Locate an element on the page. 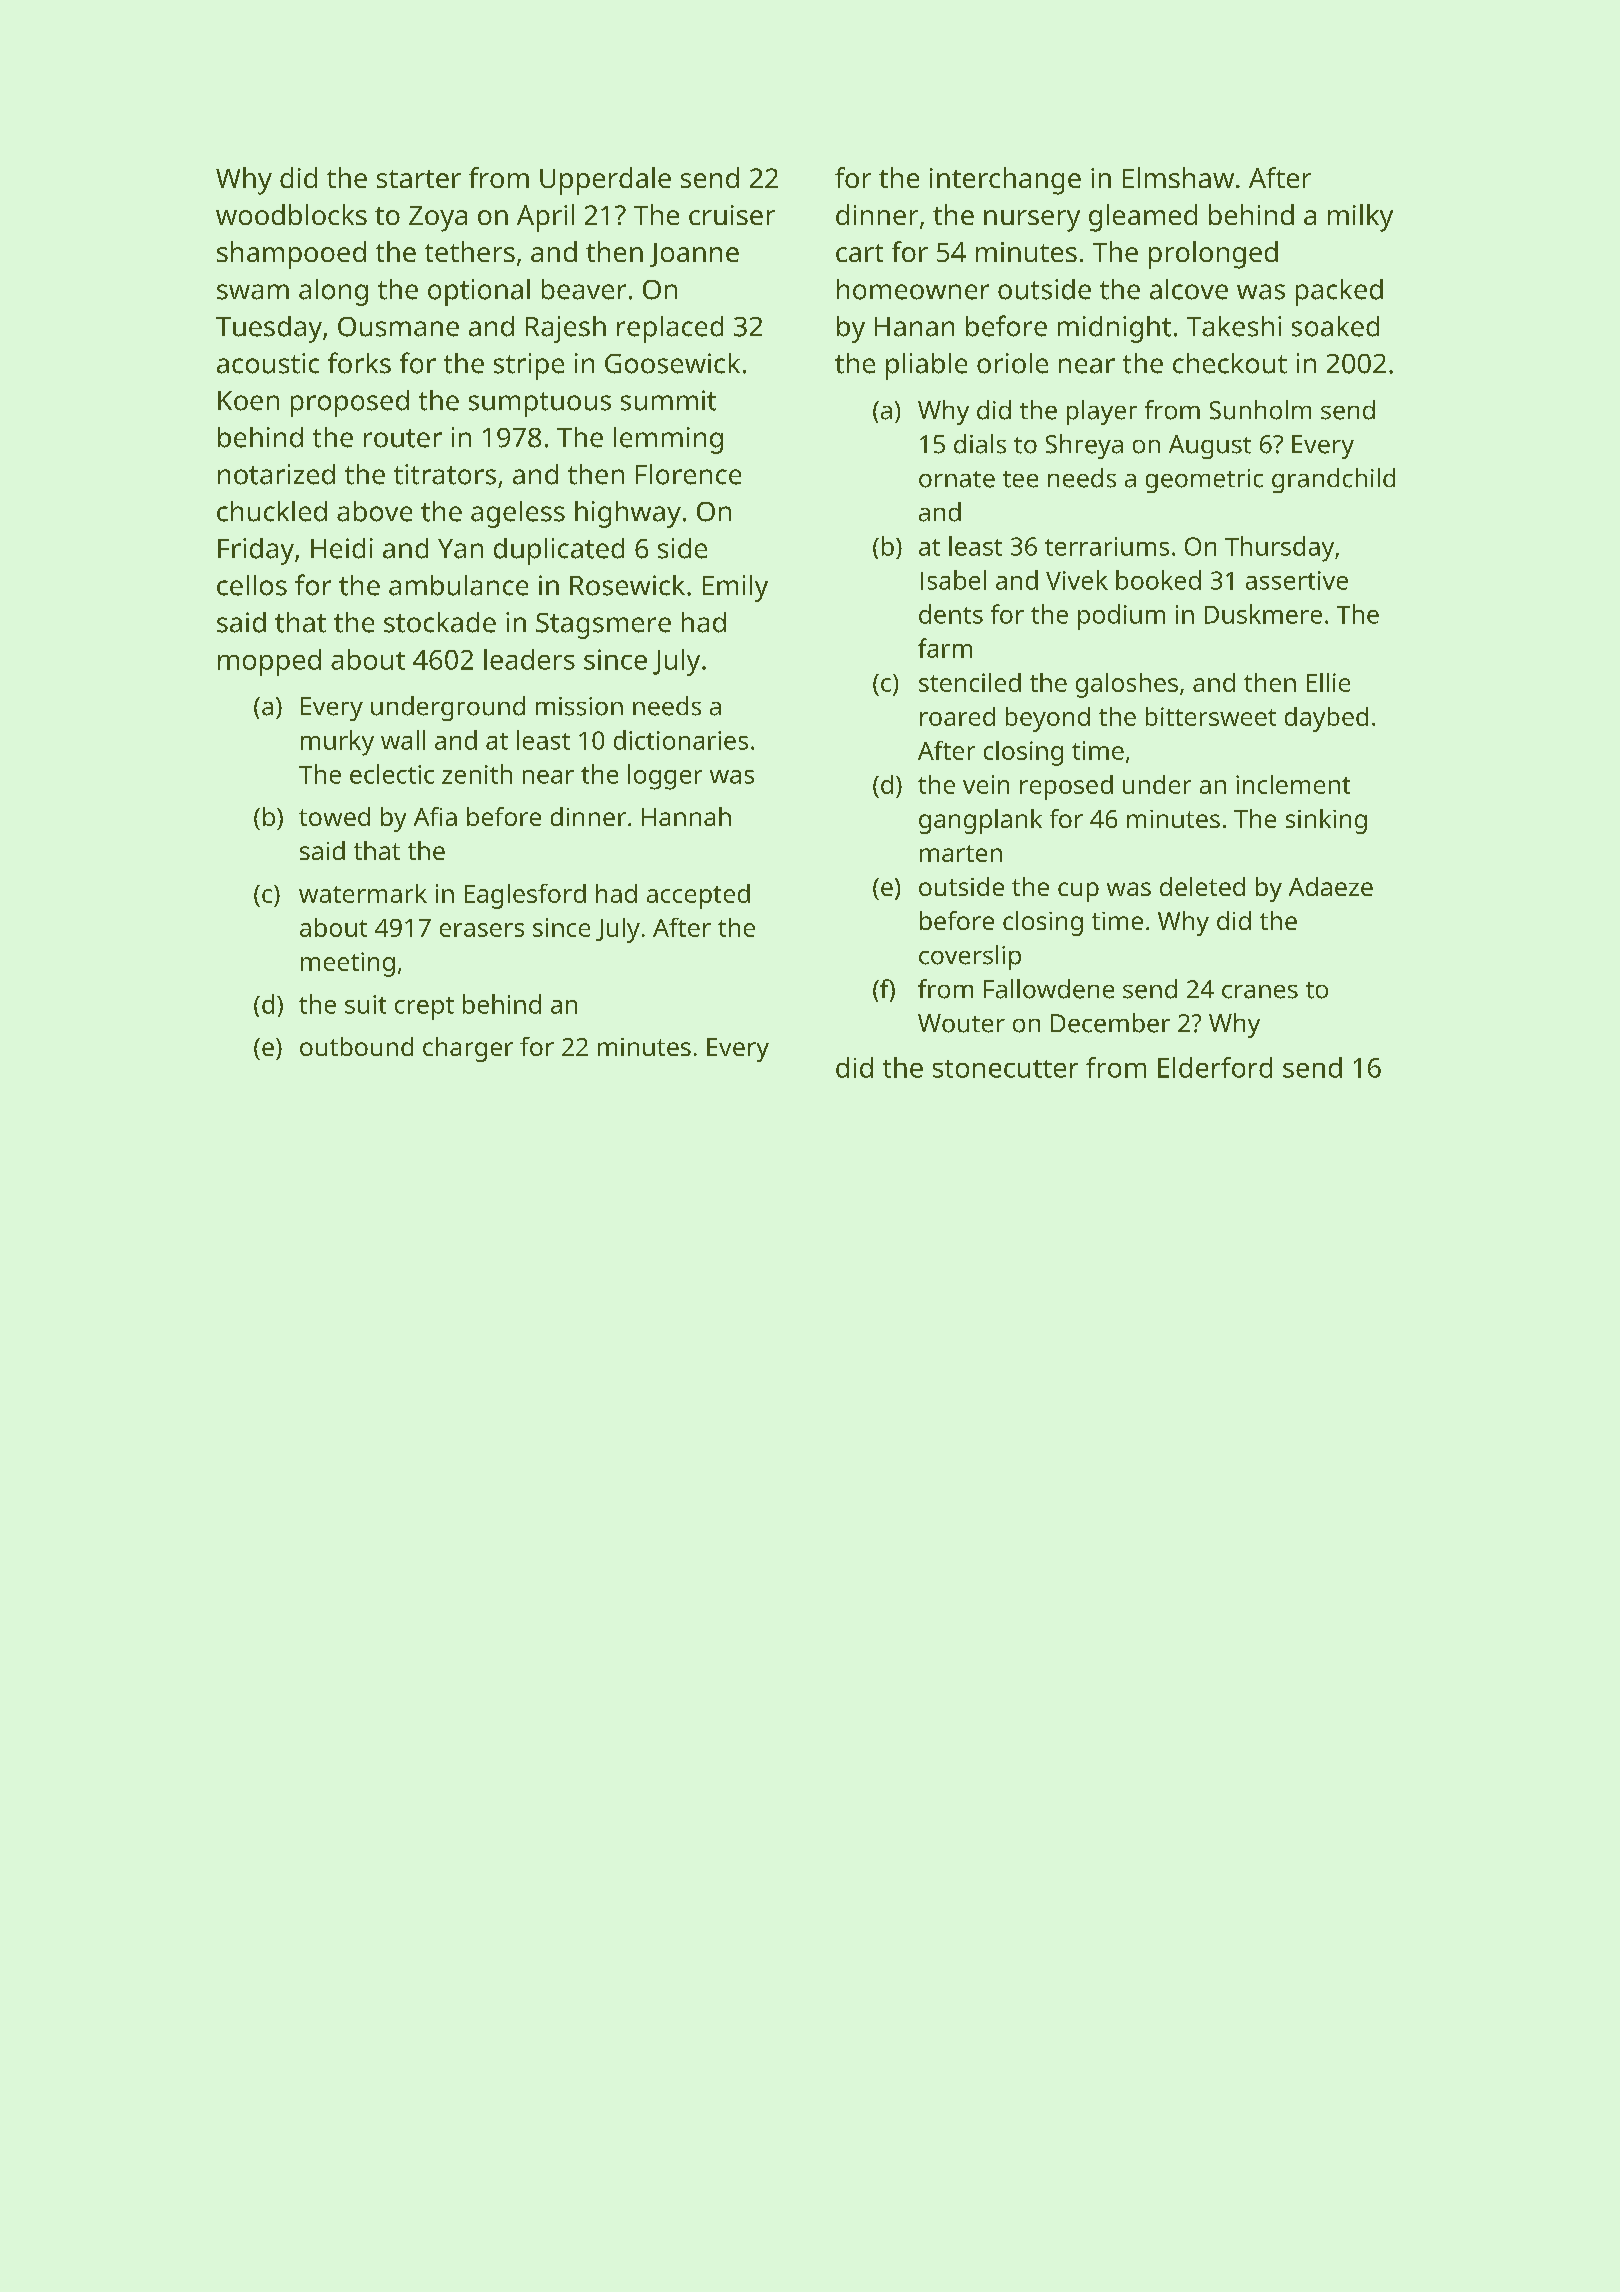 Image resolution: width=1620 pixels, height=2292 pixels. assertive is located at coordinates (1297, 580).
